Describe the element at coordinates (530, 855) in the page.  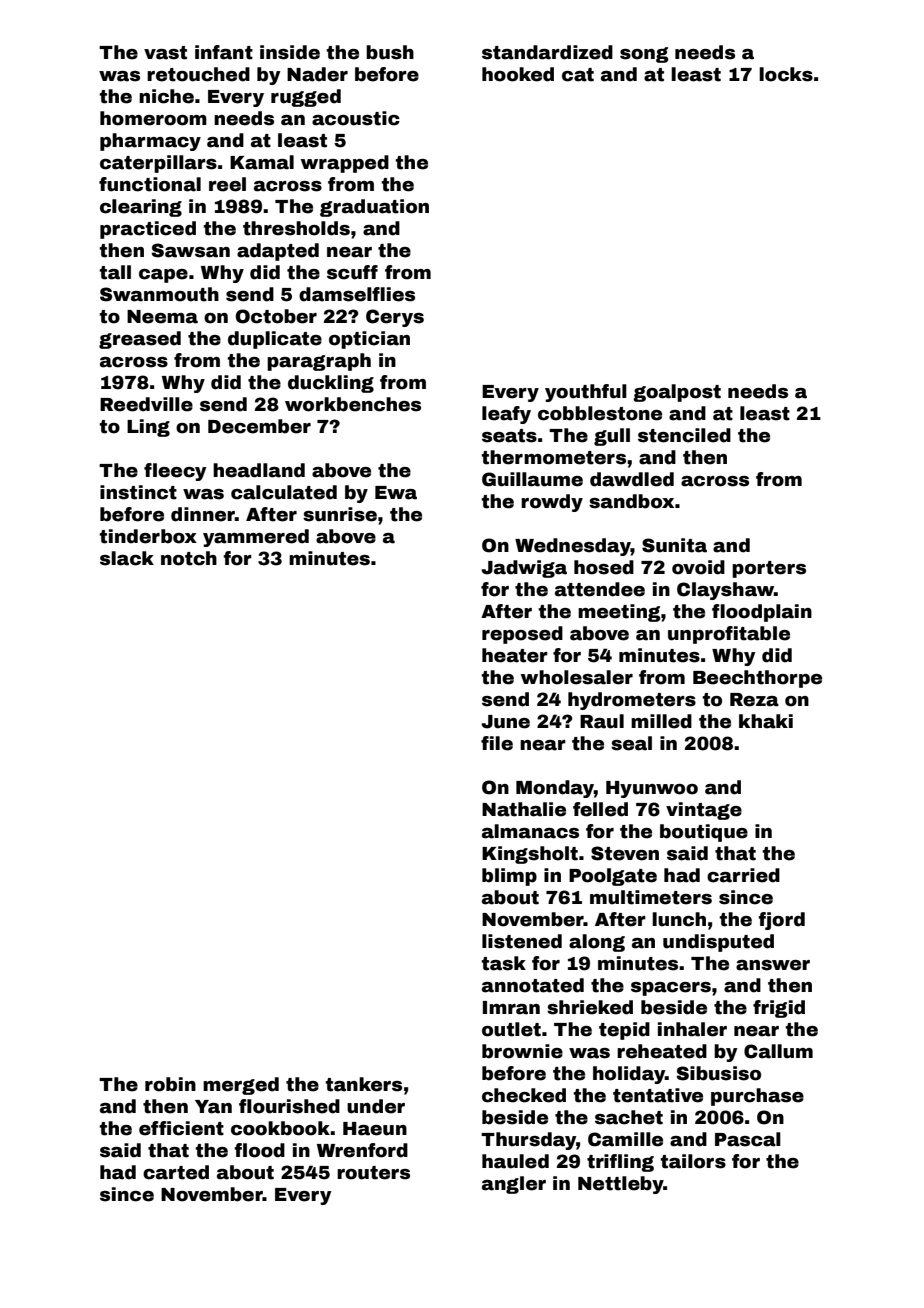
I see `Kingsholt` at that location.
